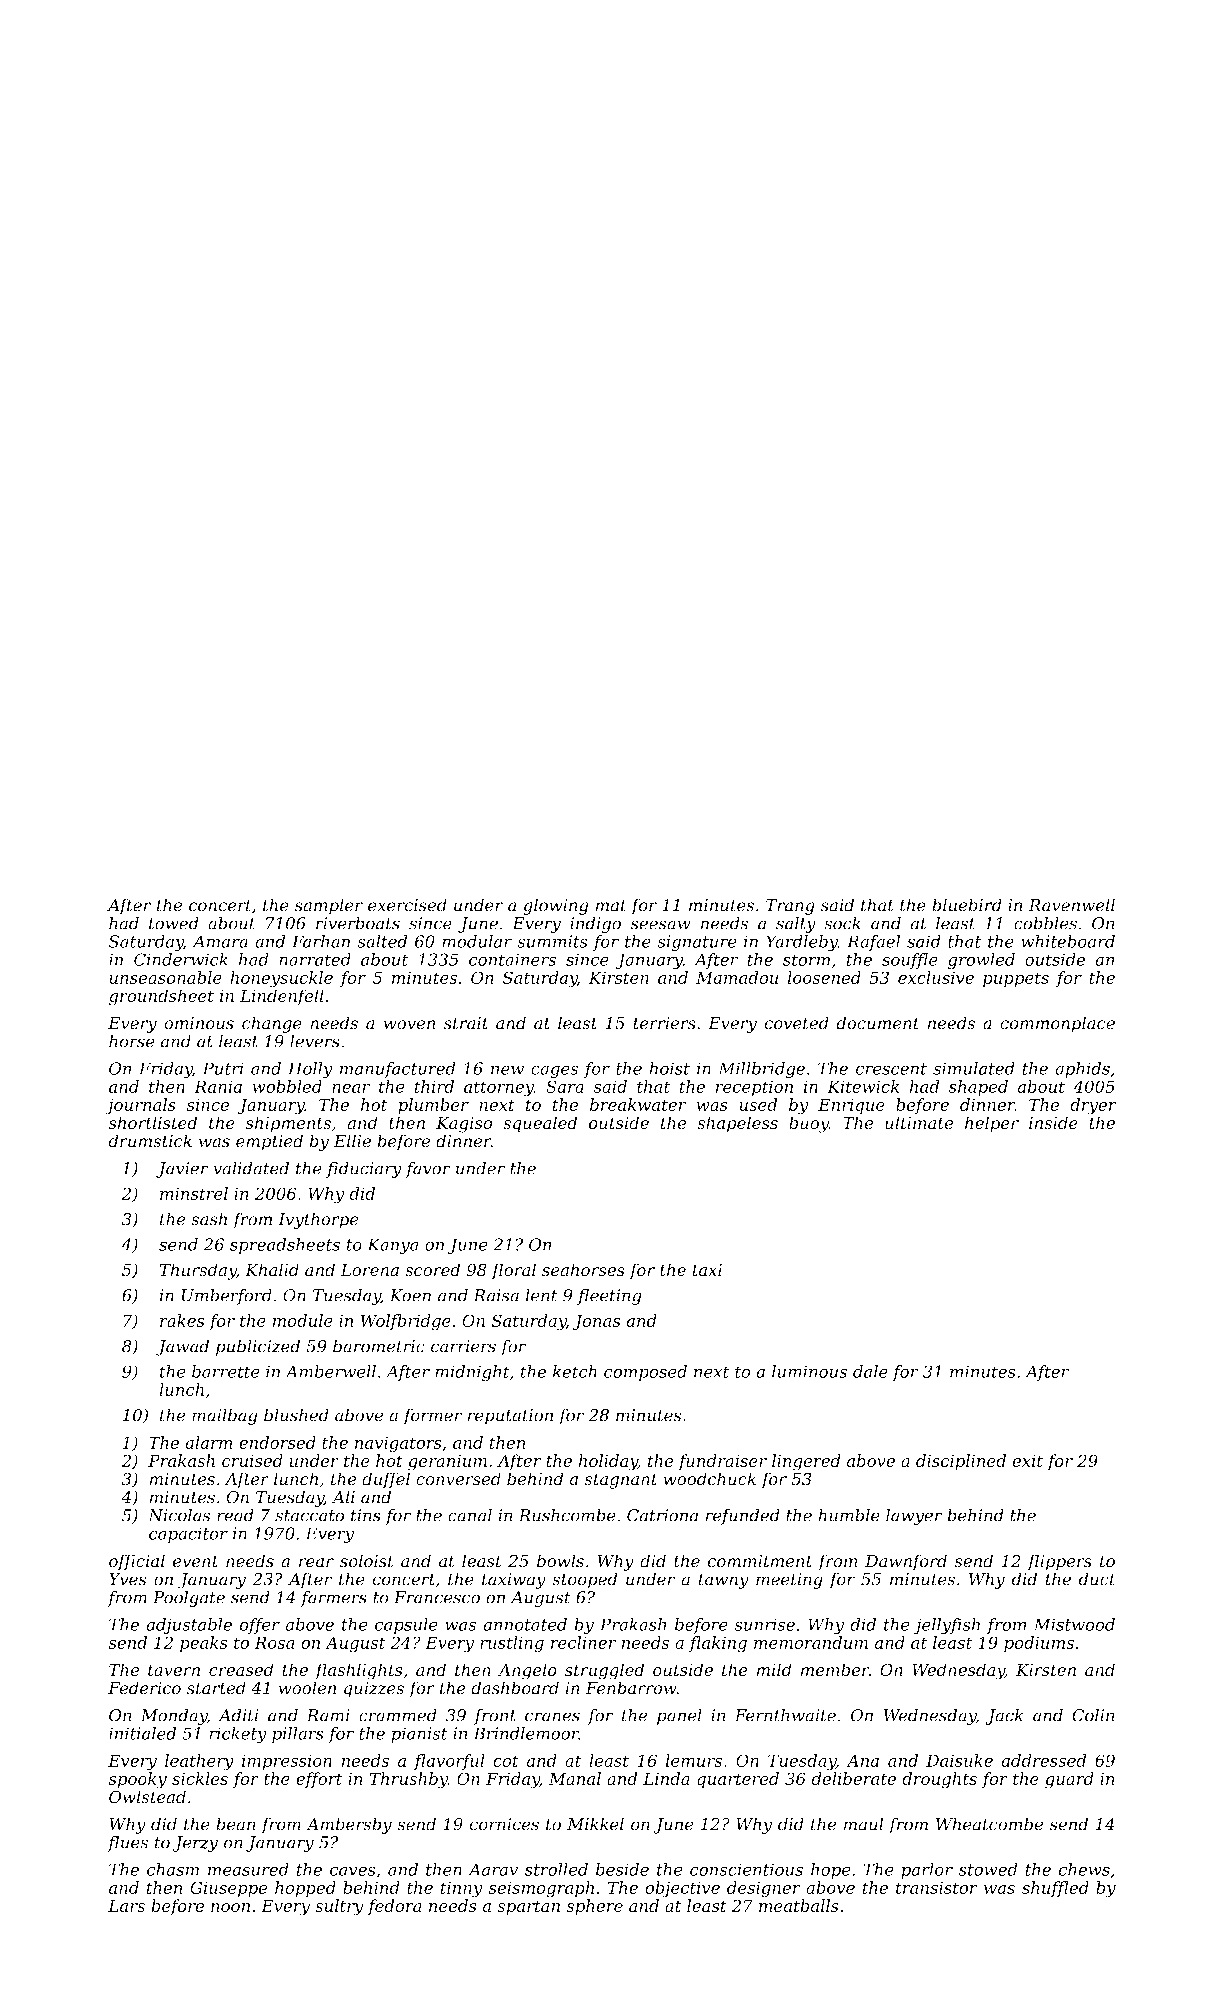 This document has height=2016, width=1224. What do you see at coordinates (853, 1778) in the document?
I see `deliberate` at bounding box center [853, 1778].
